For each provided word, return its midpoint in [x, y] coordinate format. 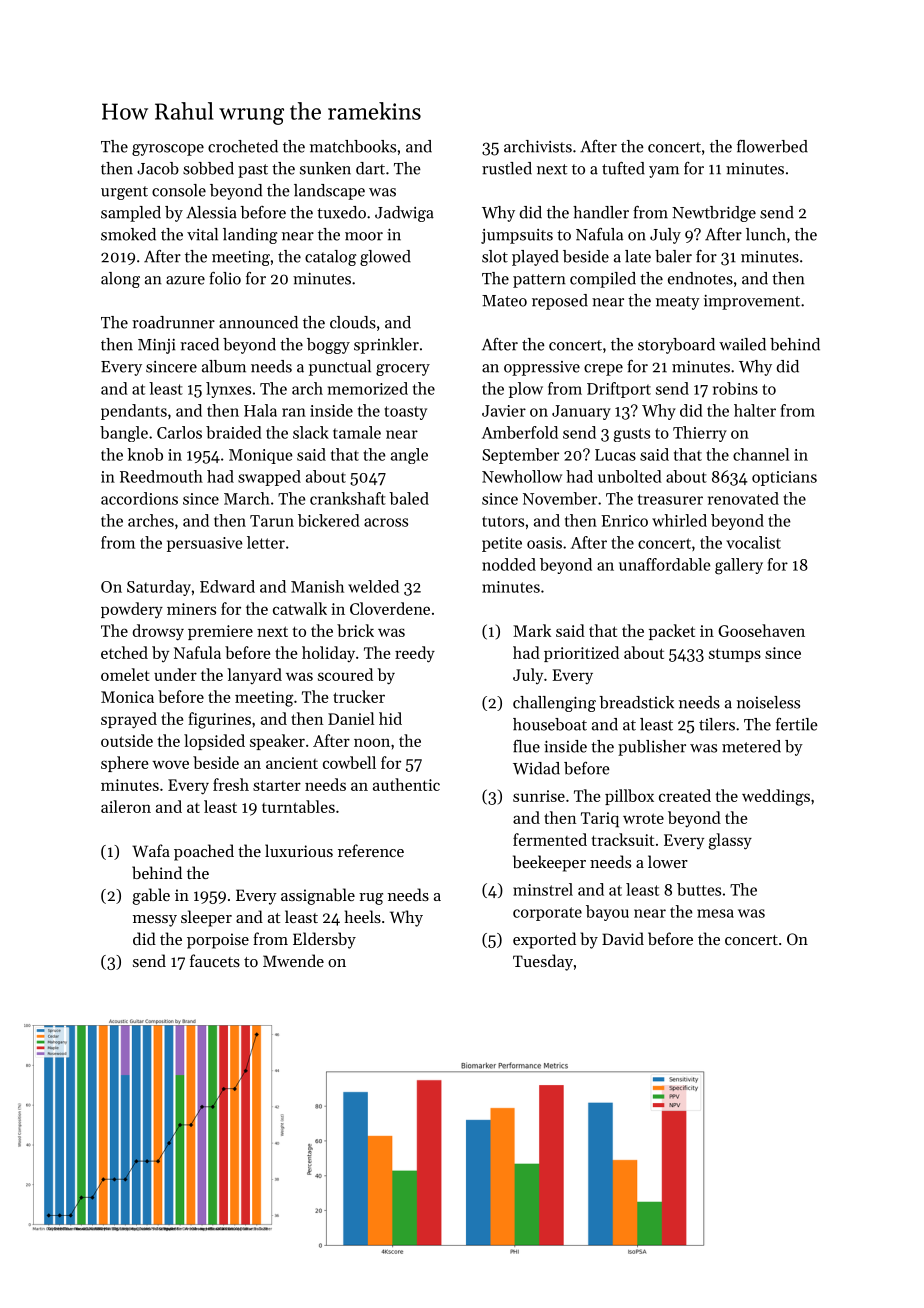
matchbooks [353, 146]
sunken [325, 168]
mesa [715, 913]
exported [544, 940]
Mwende [293, 960]
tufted [623, 168]
